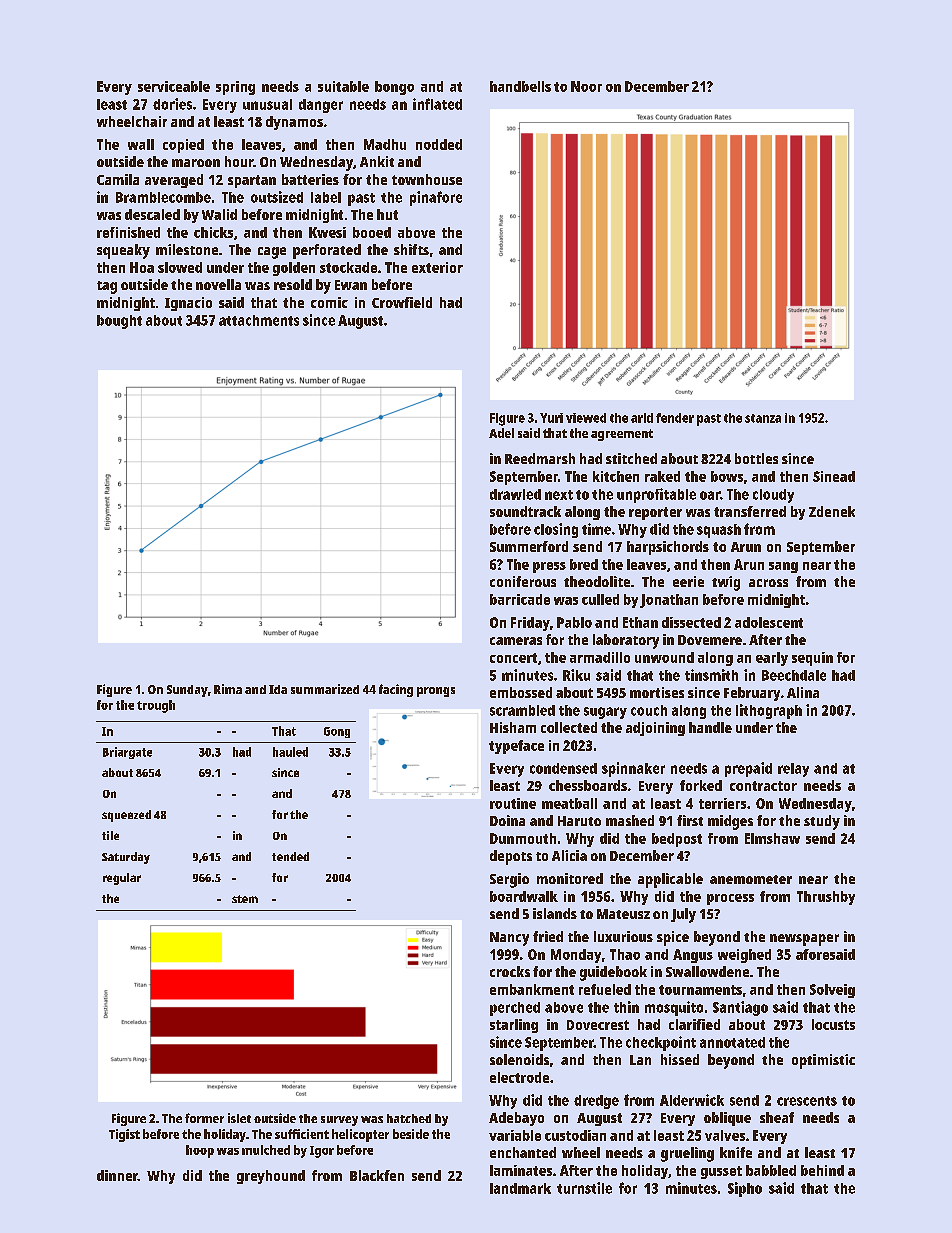 Image resolution: width=952 pixels, height=1233 pixels. Describe the element at coordinates (204, 1118) in the screenshot. I see `former` at that location.
